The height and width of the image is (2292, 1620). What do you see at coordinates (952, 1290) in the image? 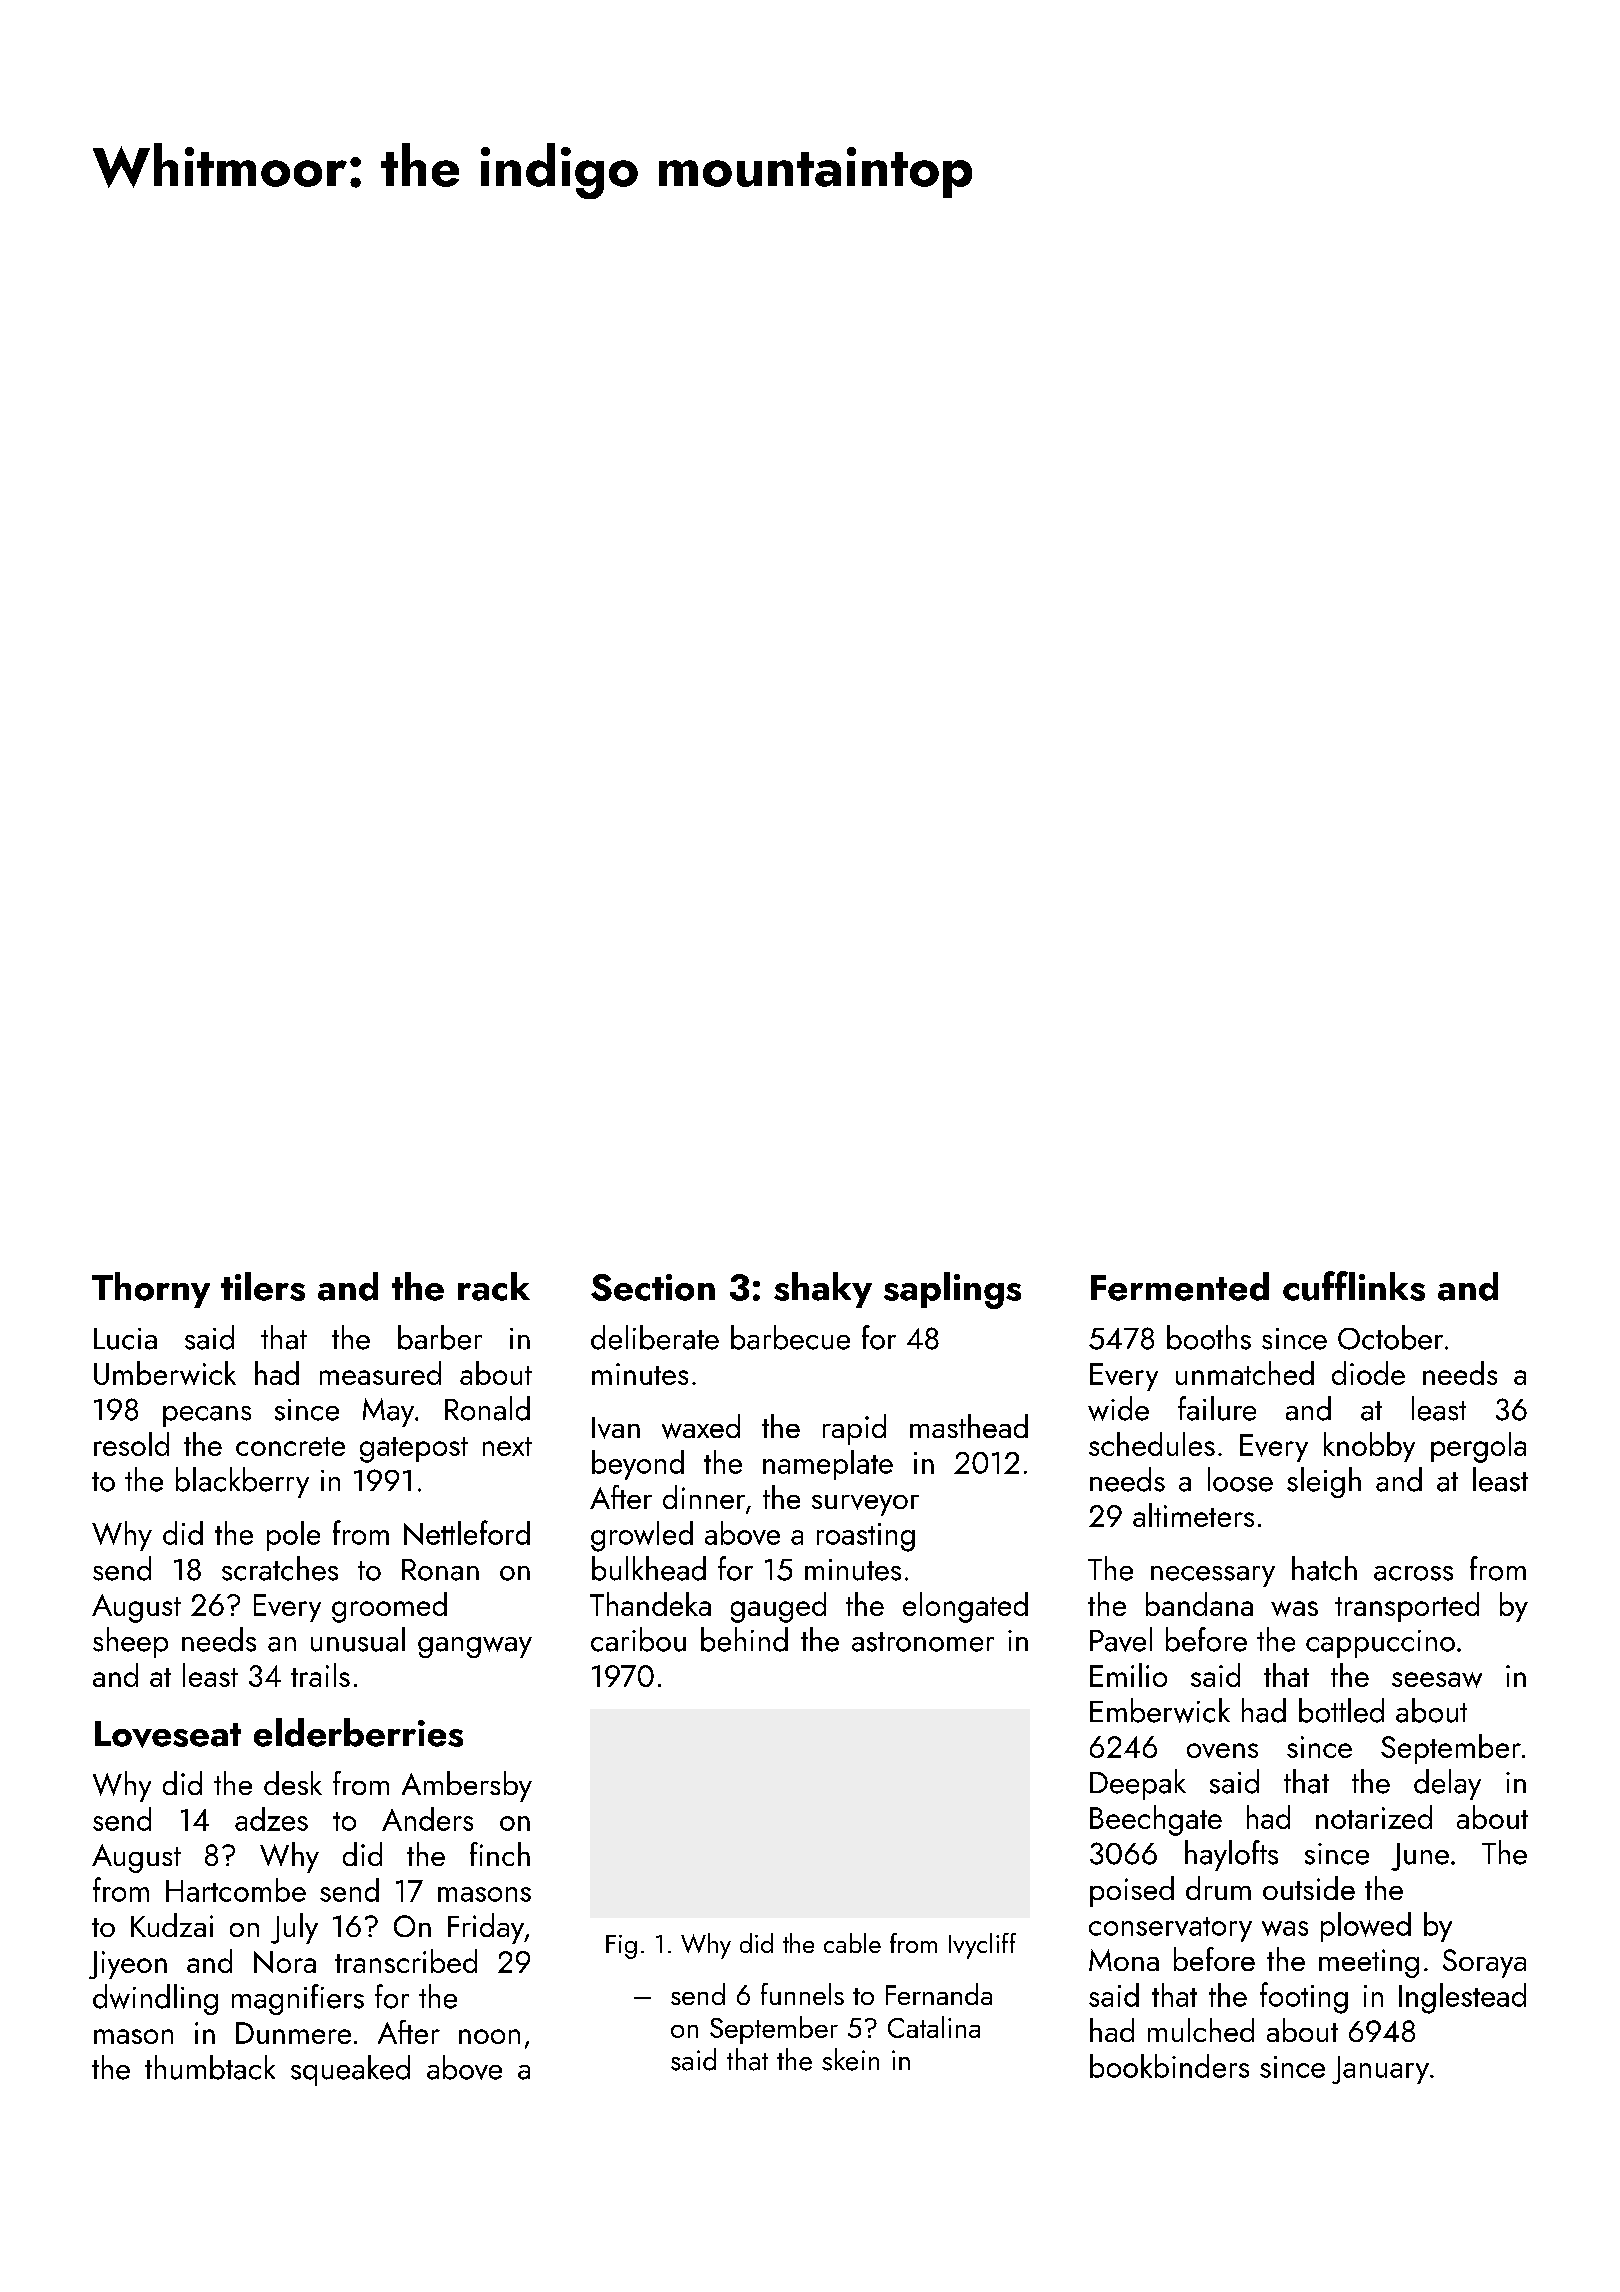
I see `saplings` at bounding box center [952, 1290].
